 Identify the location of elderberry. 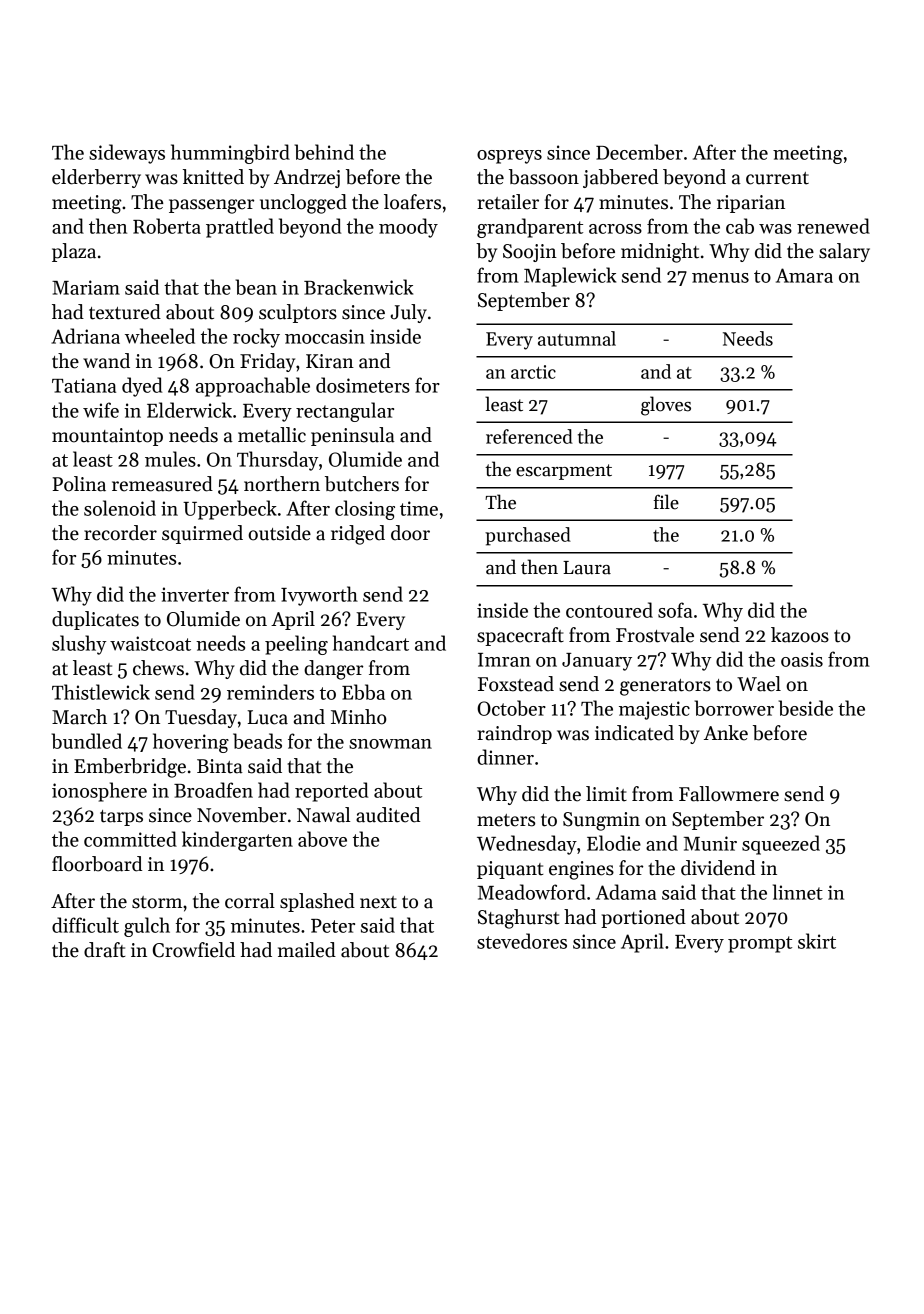
(96, 178).
